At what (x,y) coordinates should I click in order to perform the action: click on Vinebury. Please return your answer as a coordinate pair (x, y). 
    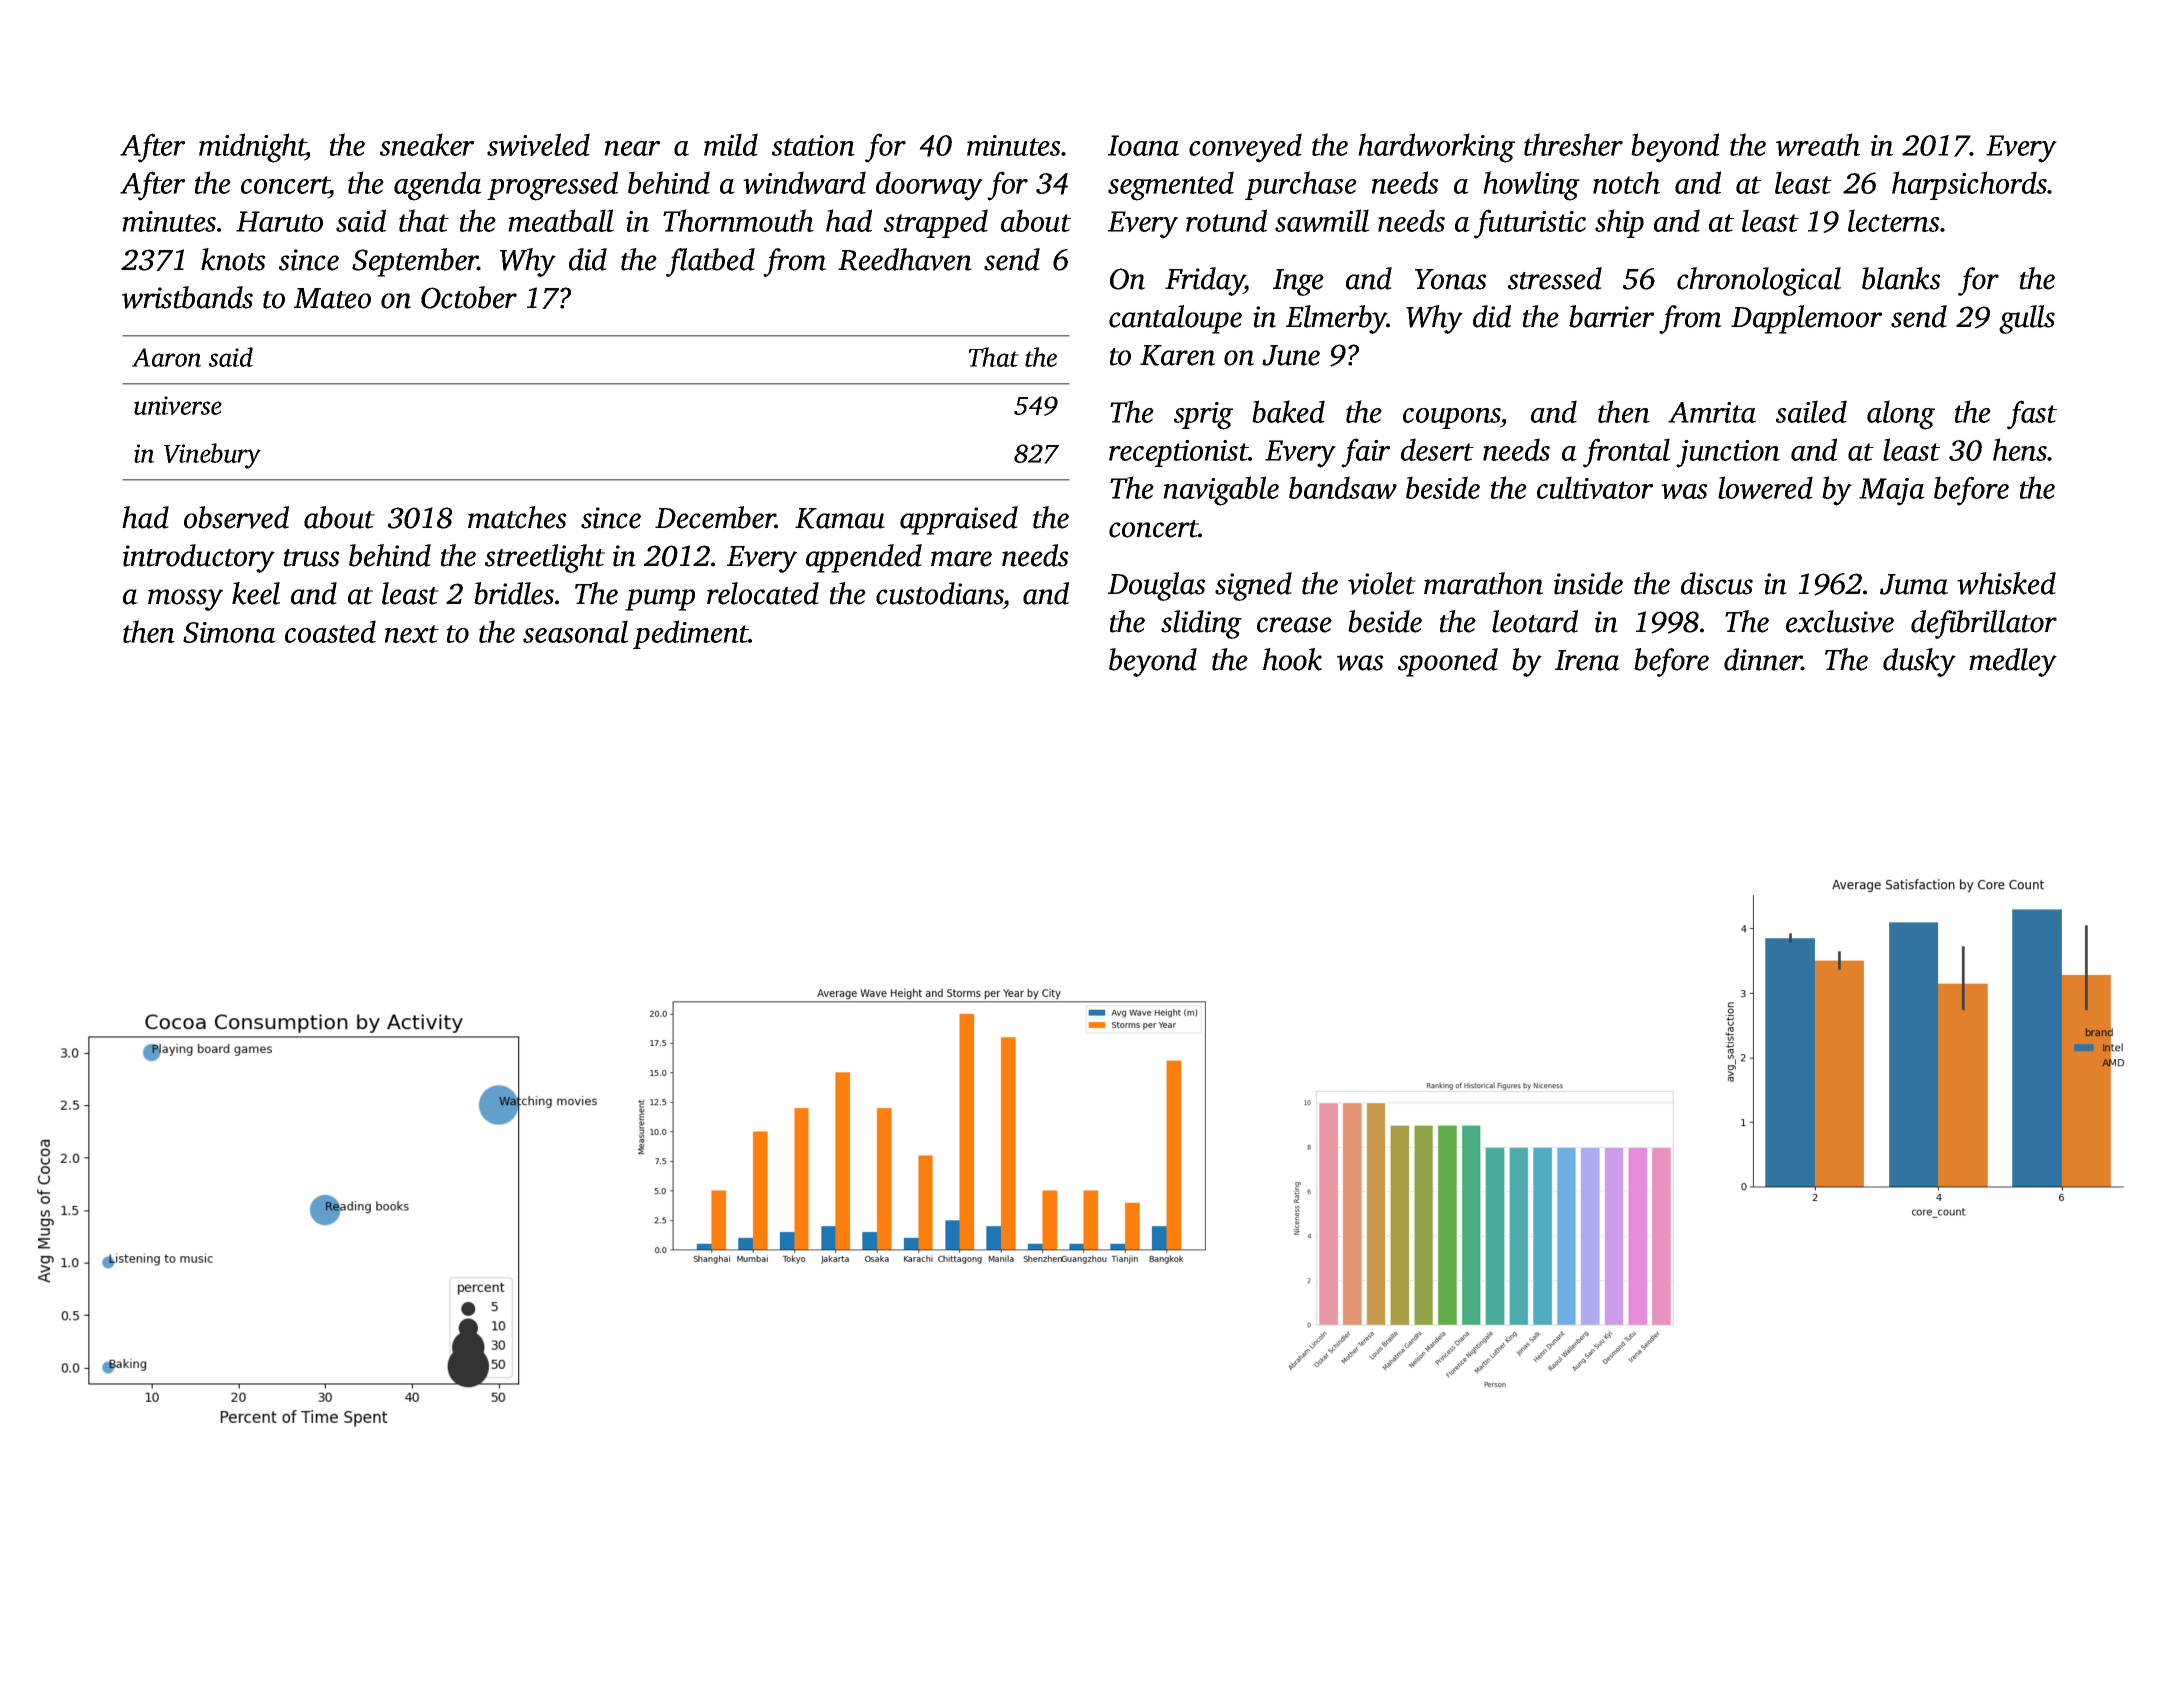
    Looking at the image, I should click on (212, 456).
